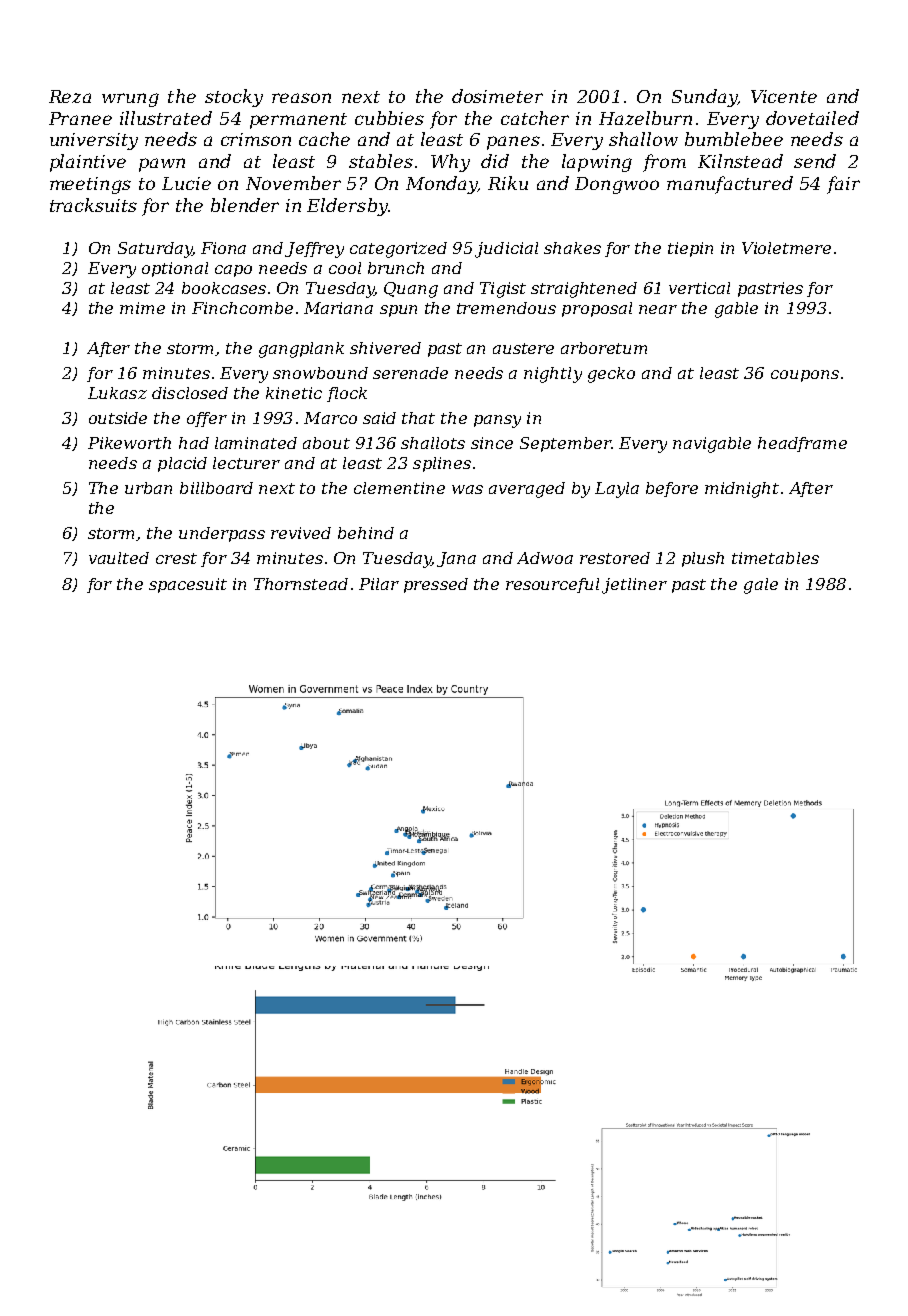 This screenshot has height=1316, width=908. Describe the element at coordinates (130, 100) in the screenshot. I see `wrung` at that location.
